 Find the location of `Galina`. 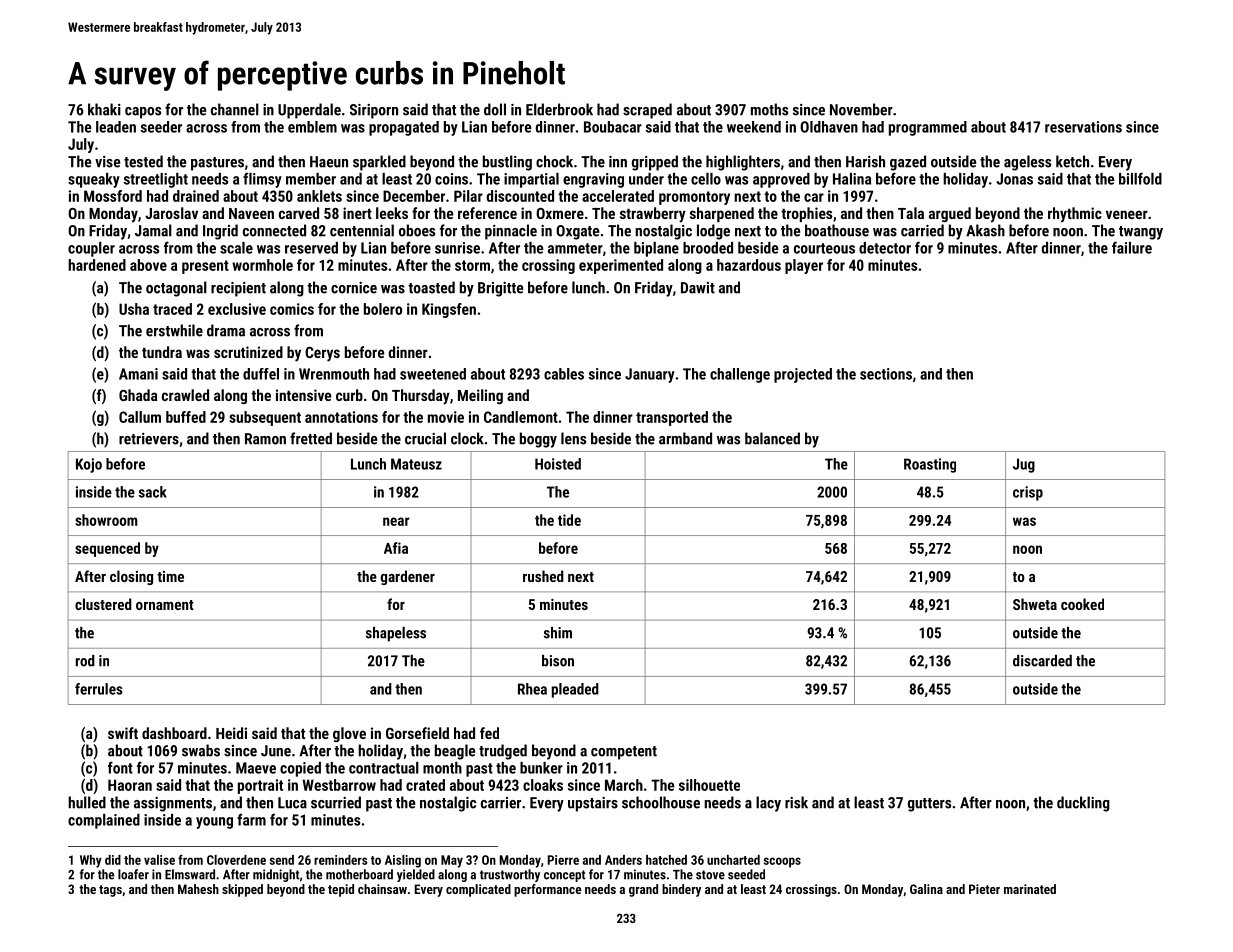

Galina is located at coordinates (926, 889).
